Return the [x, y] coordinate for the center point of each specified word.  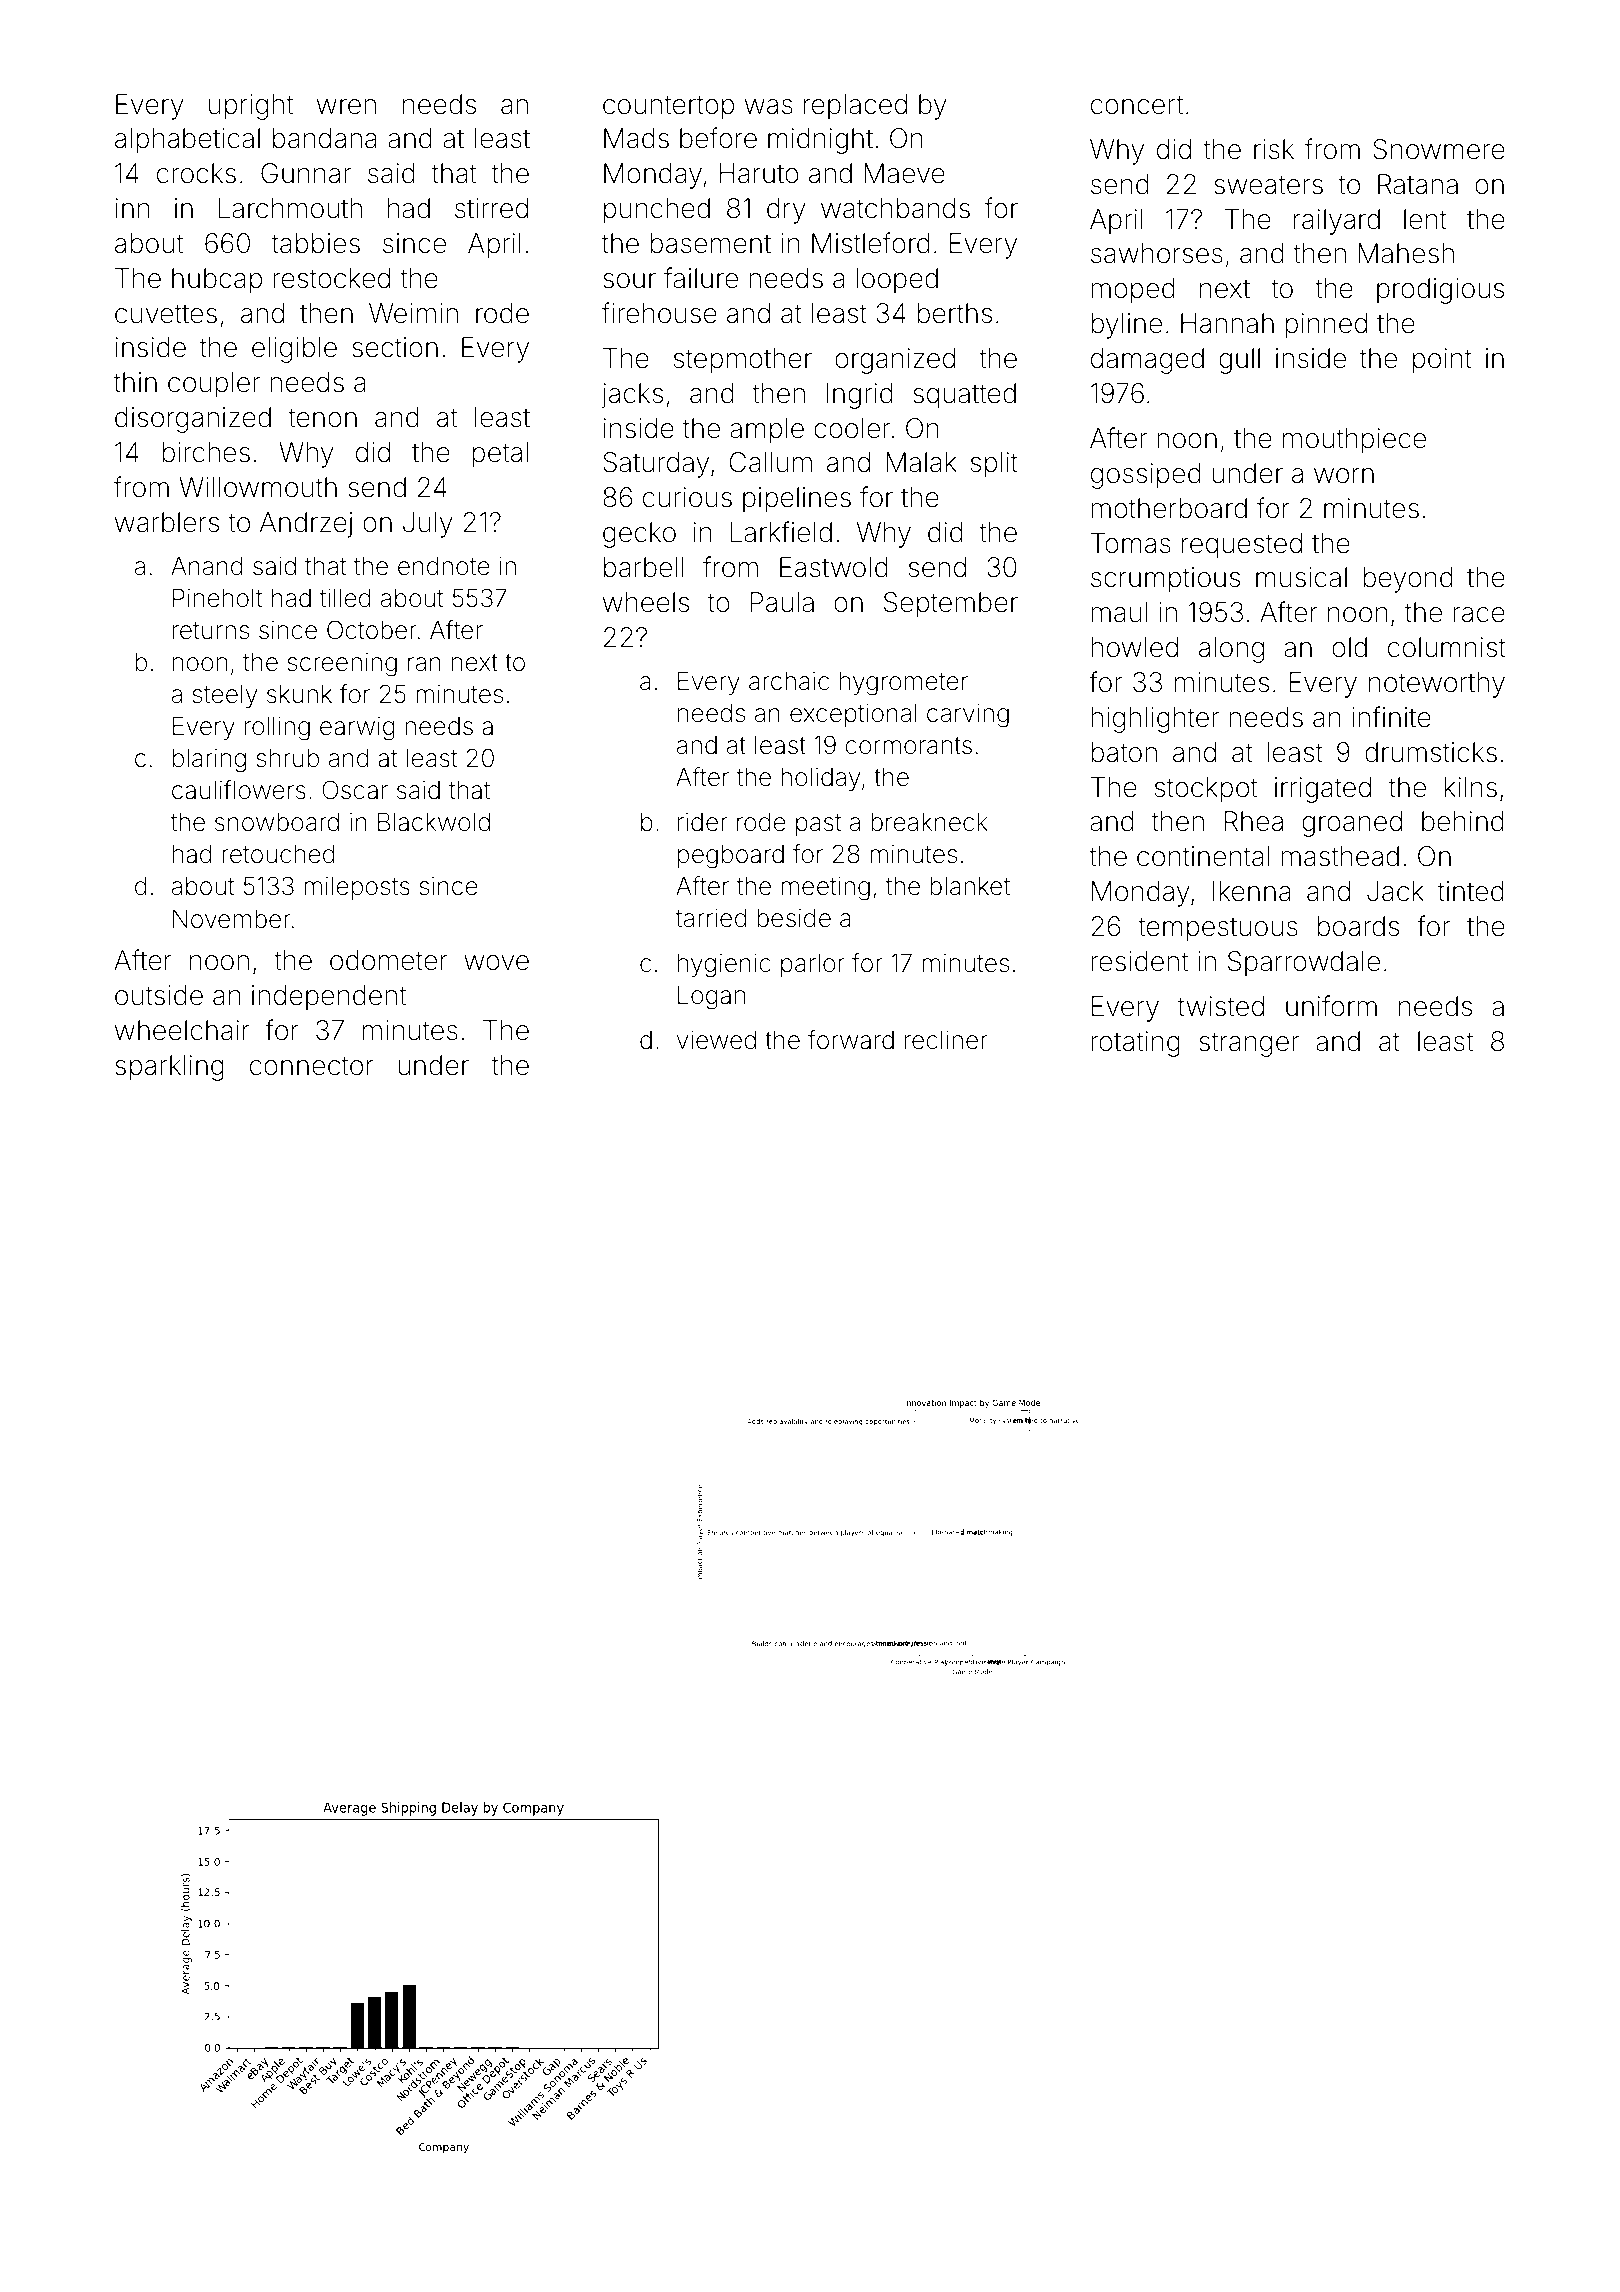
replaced [855, 107]
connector [312, 1066]
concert [1137, 105]
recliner [946, 1040]
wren [346, 107]
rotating [1135, 1044]
